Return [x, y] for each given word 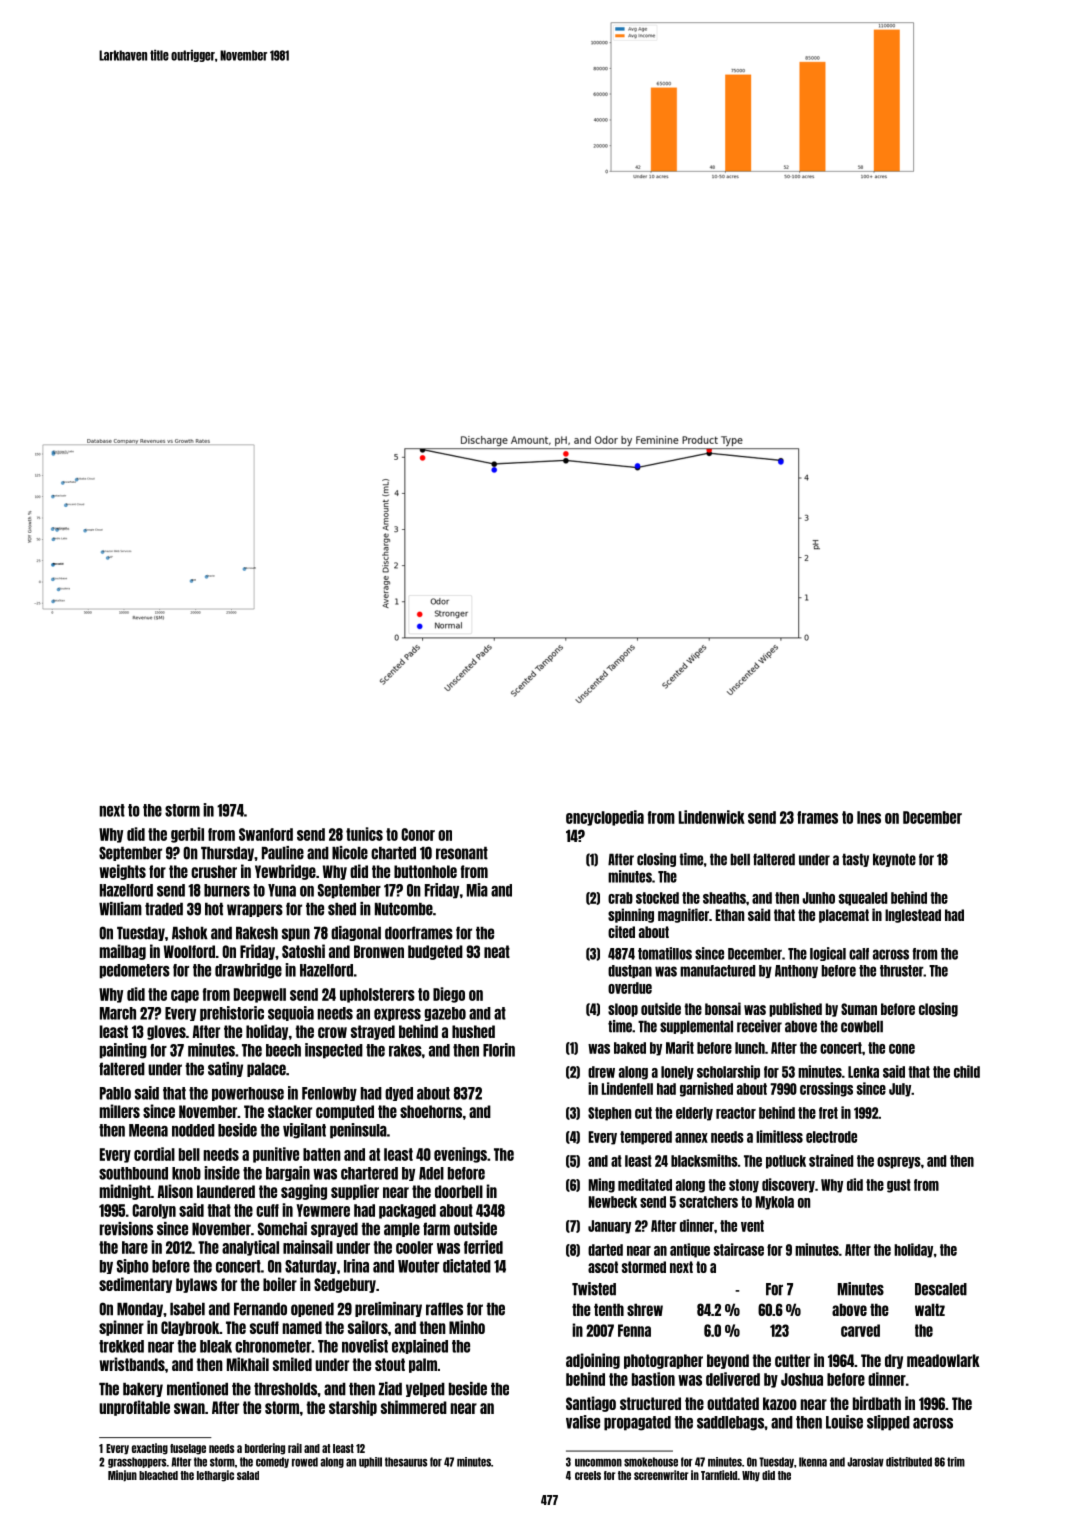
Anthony [796, 971]
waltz [930, 1309]
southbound [133, 1173]
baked [630, 1048]
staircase [739, 1249]
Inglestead [913, 916]
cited [621, 931]
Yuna [282, 890]
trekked [121, 1346]
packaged [407, 1211]
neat [497, 951]
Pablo [115, 1093]
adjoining [593, 1361]
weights [122, 872]
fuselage [188, 1449]
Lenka [863, 1072]
